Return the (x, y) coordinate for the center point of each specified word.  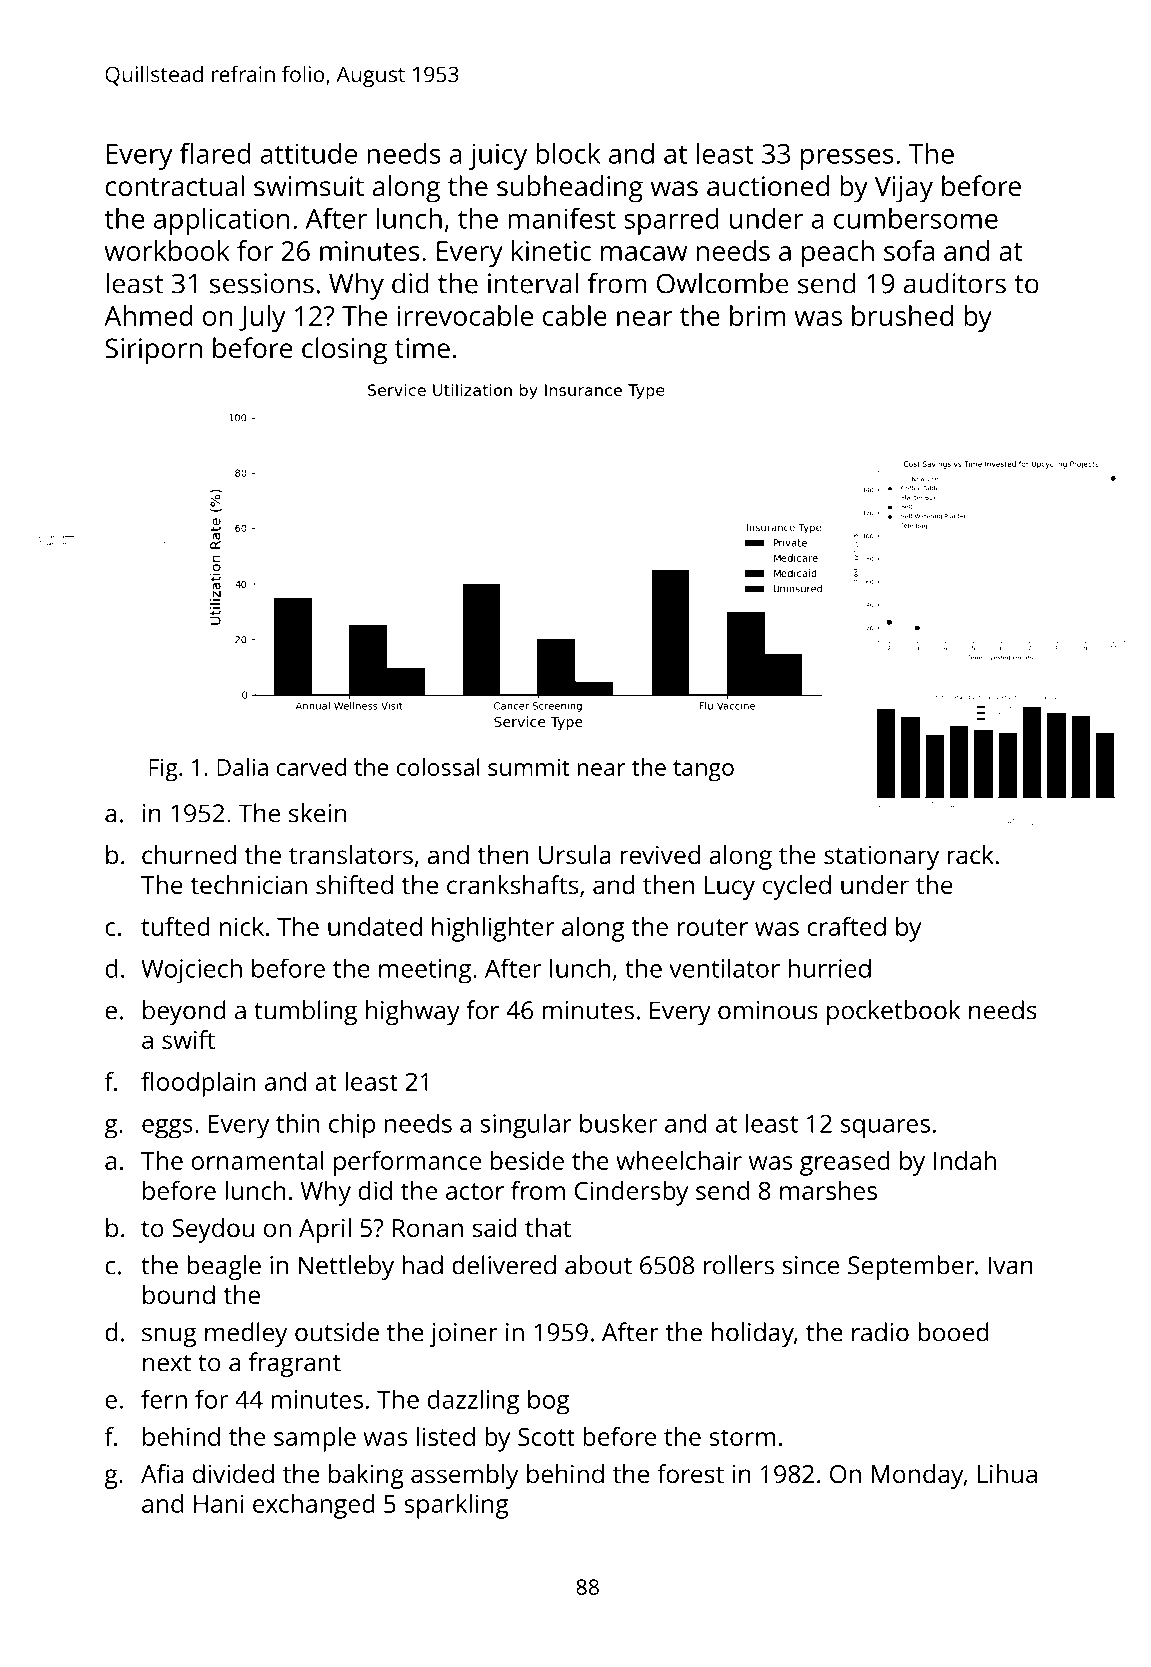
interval (533, 283)
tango (703, 771)
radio (880, 1332)
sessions (262, 283)
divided (233, 1473)
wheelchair (679, 1160)
